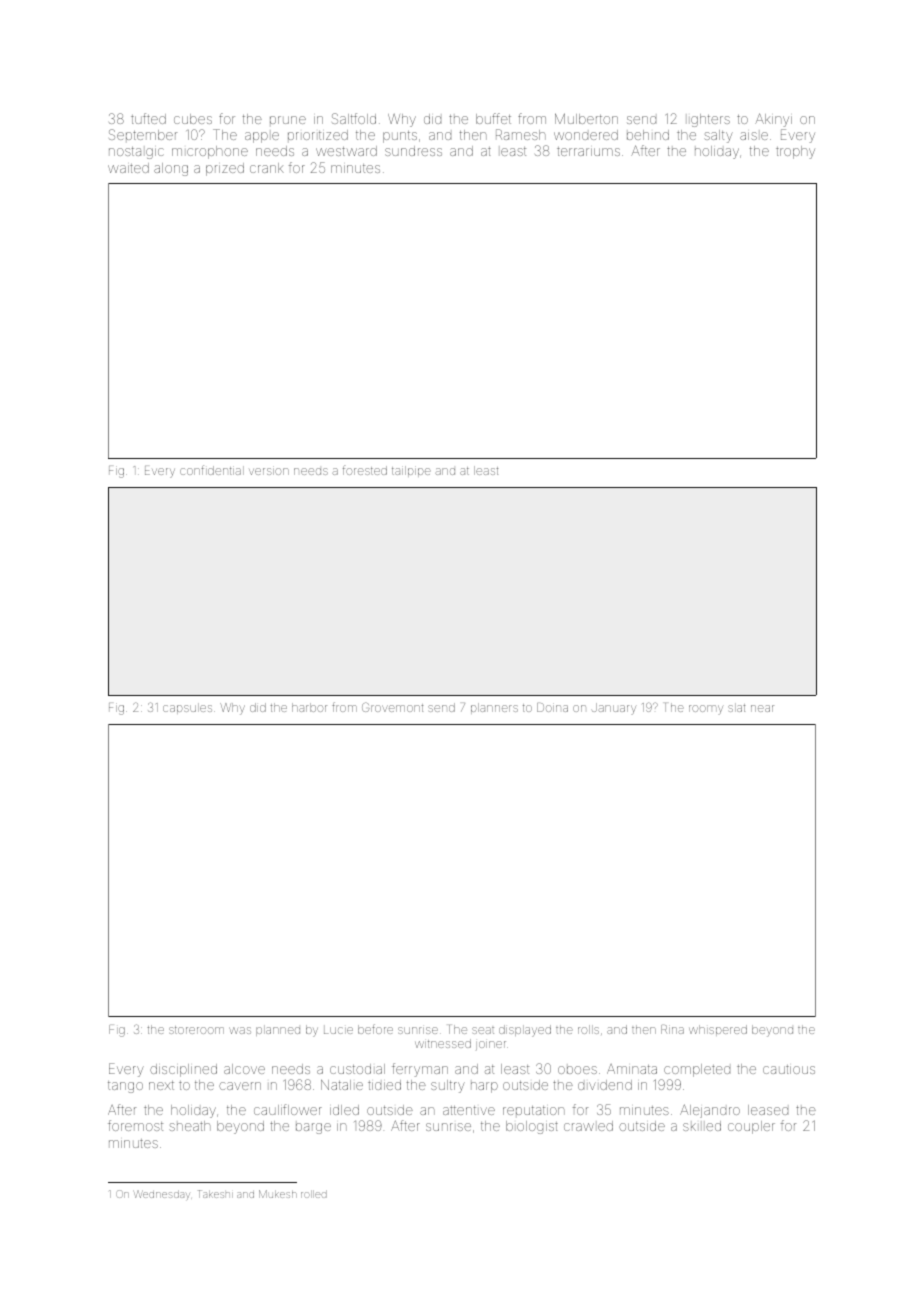 This screenshot has height=1308, width=924. Describe the element at coordinates (196, 1030) in the screenshot. I see `storeroom` at that location.
